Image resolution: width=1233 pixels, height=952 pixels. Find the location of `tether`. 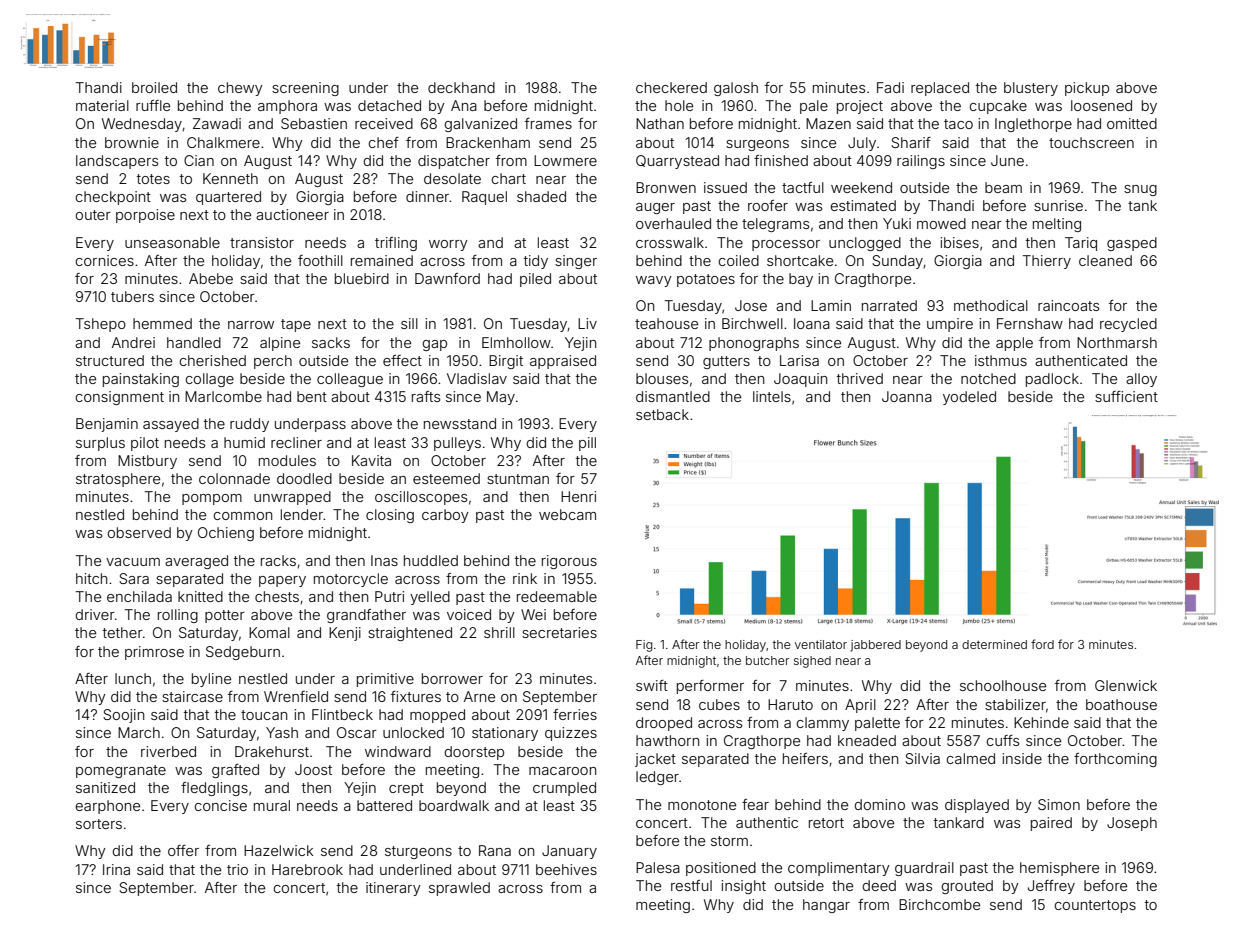

tether is located at coordinates (123, 632).
